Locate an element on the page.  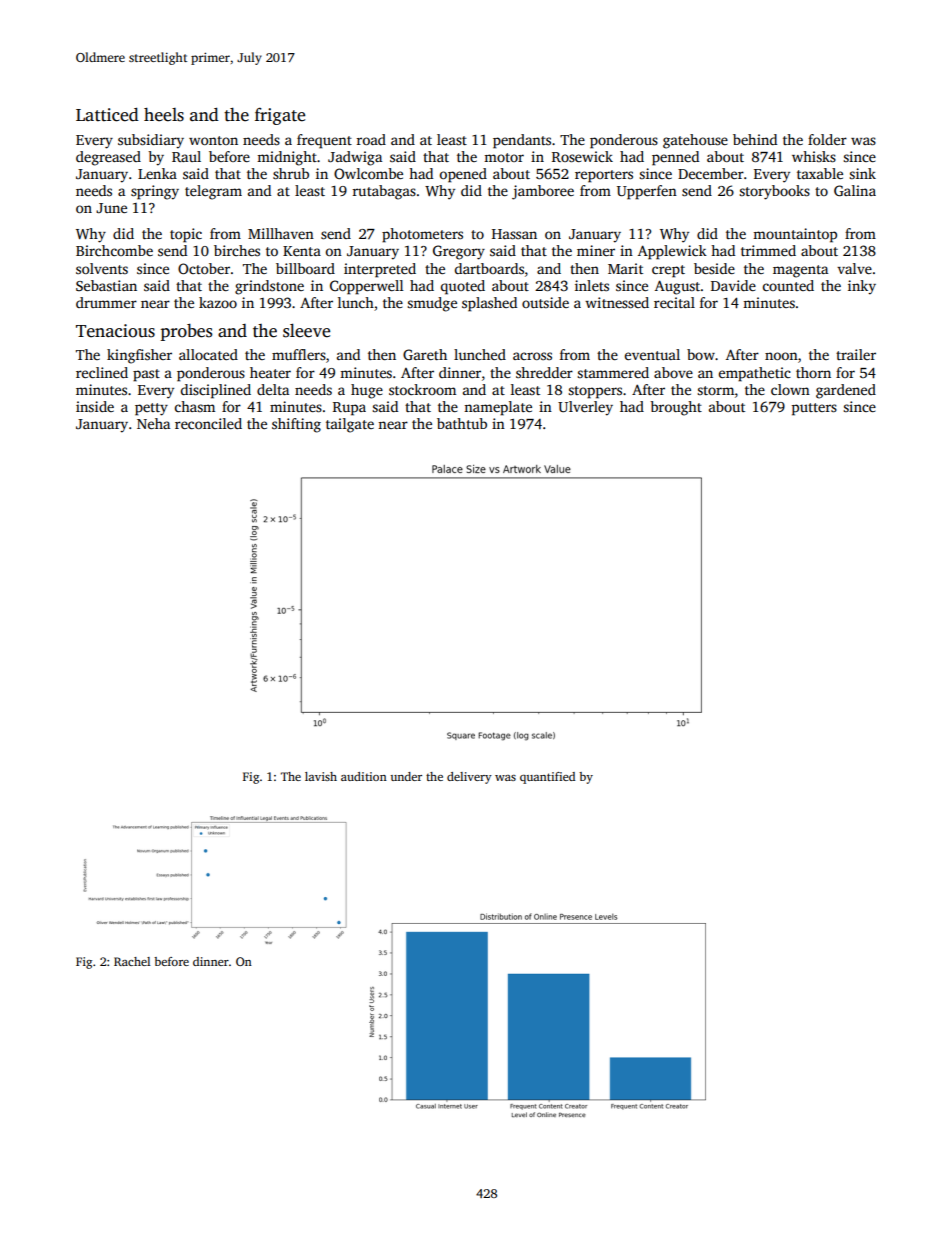
frigate is located at coordinates (280, 116).
